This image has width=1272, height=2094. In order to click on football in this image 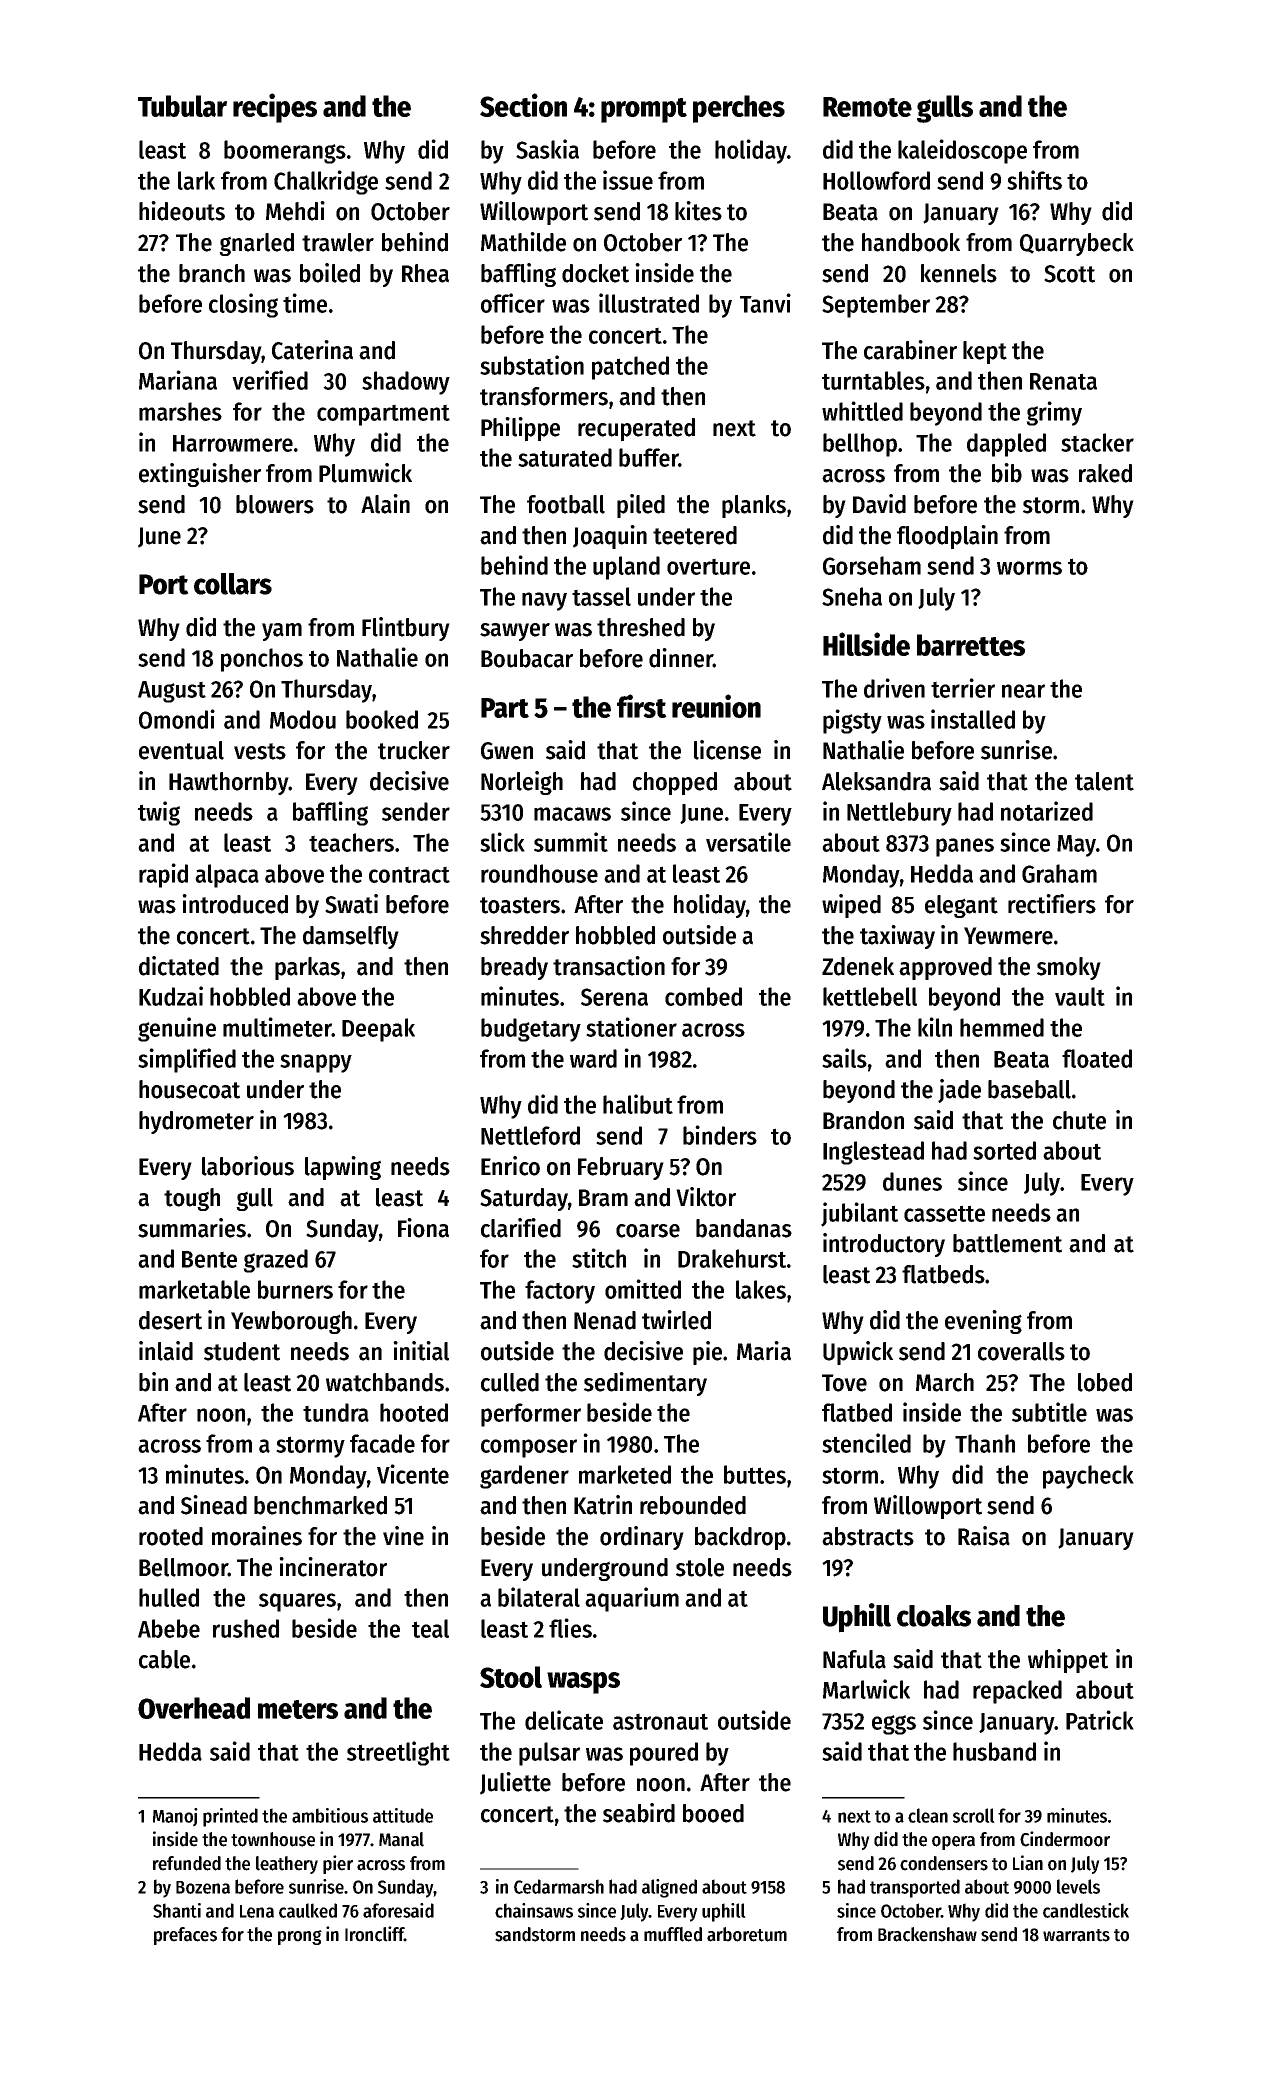, I will do `click(566, 504)`.
